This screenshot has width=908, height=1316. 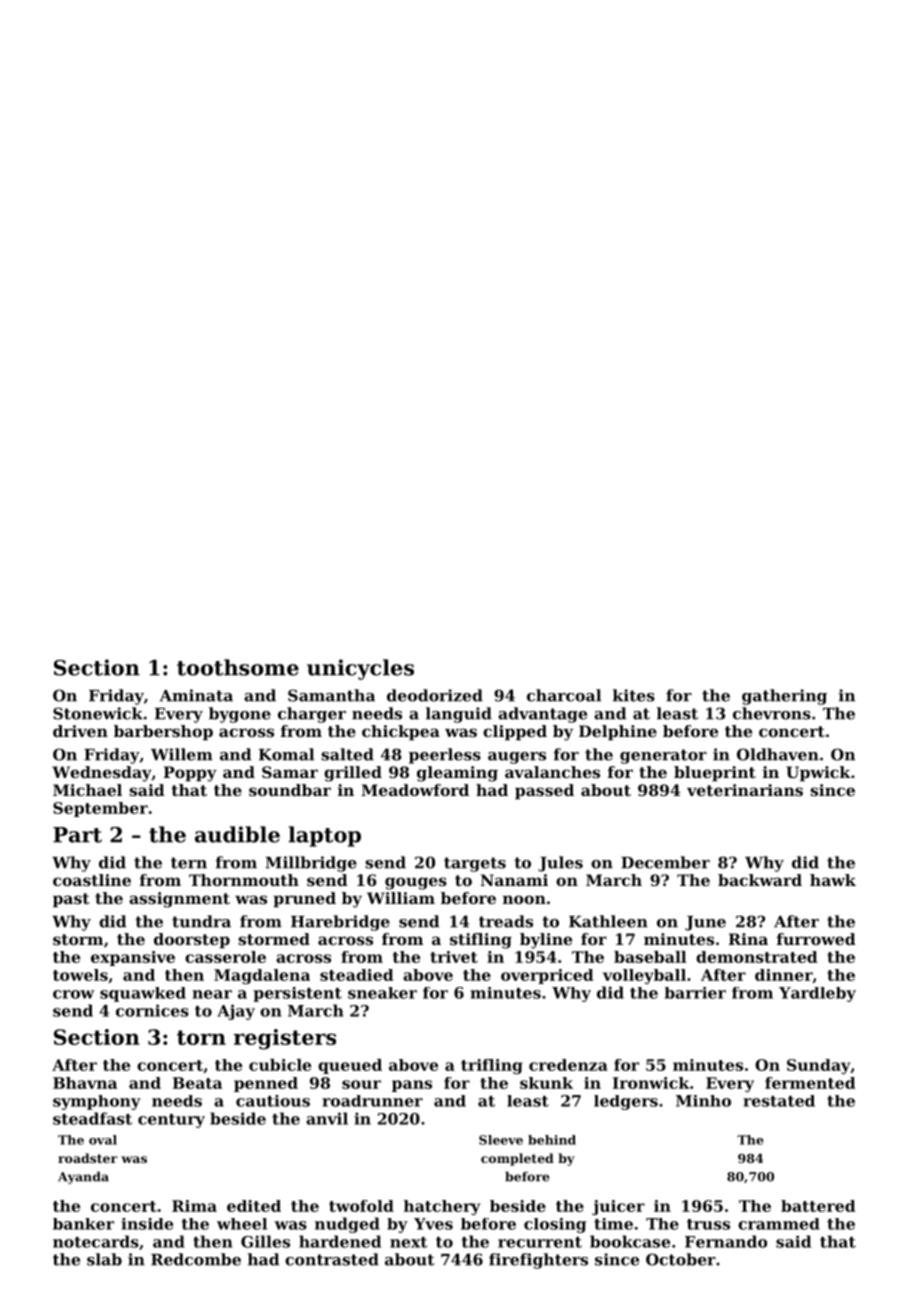 I want to click on hawk, so click(x=833, y=880).
